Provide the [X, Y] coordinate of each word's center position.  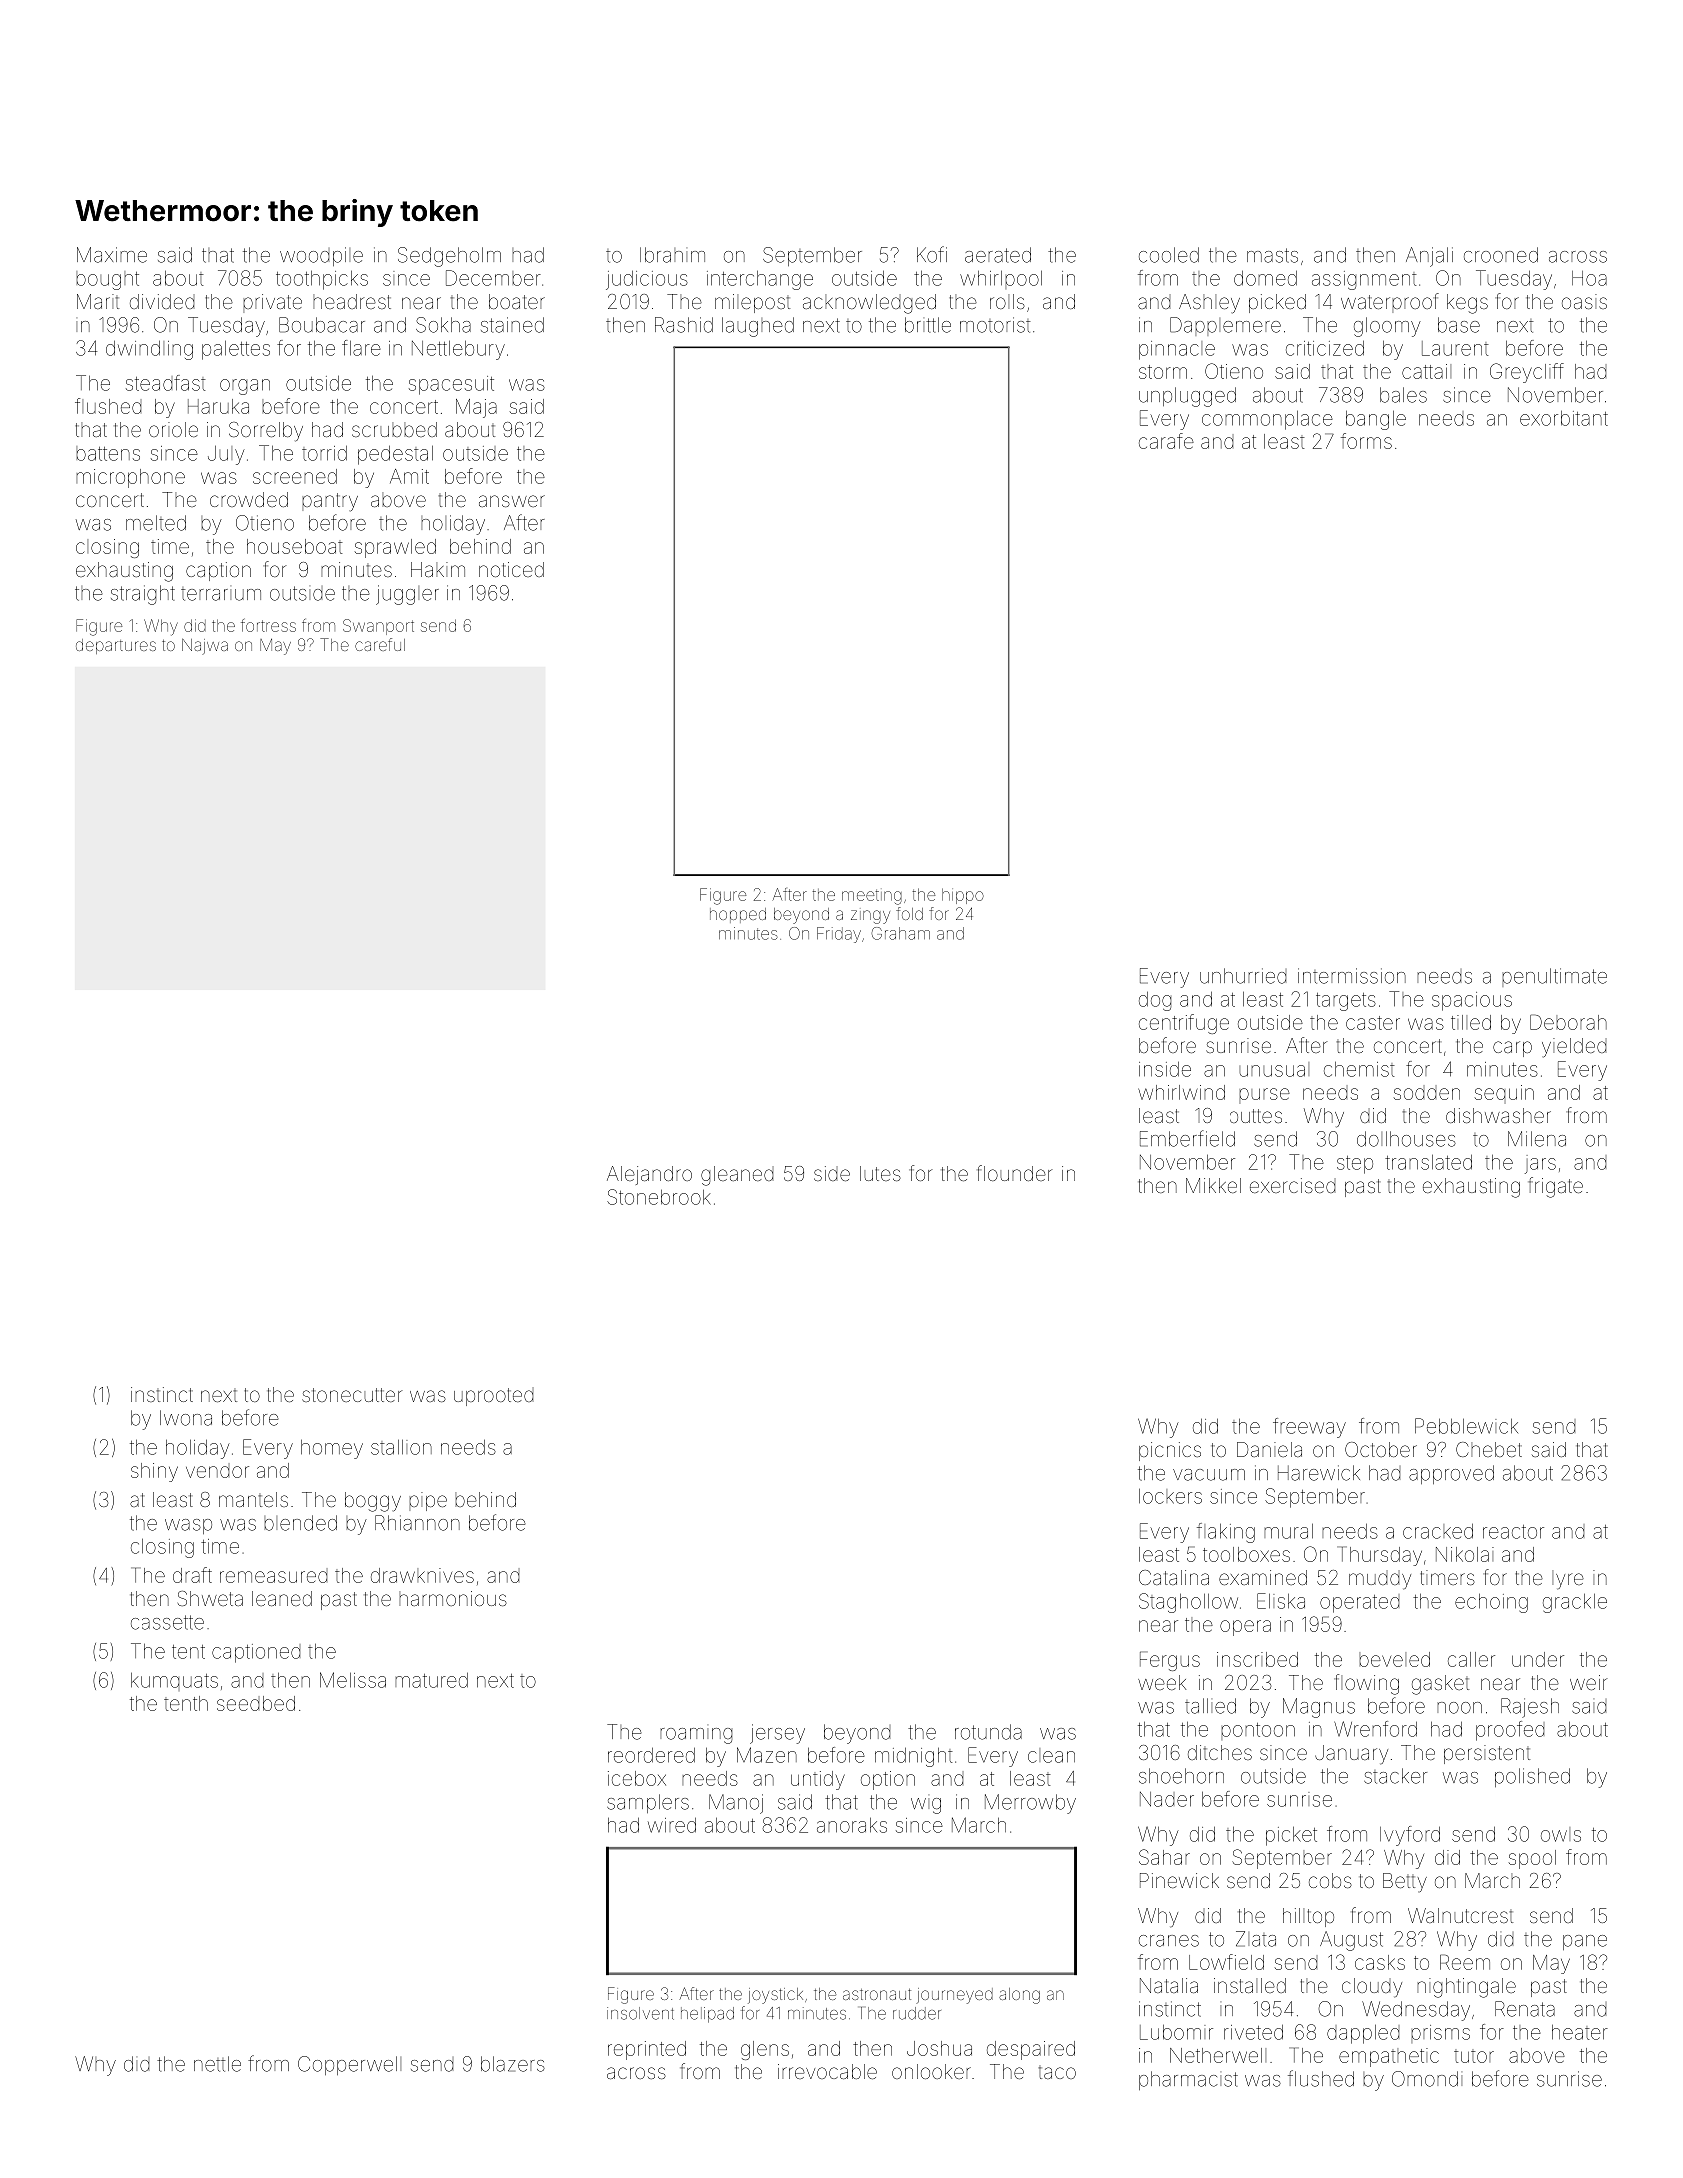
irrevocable [827, 2071]
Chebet [1489, 1449]
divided [162, 301]
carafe [1166, 441]
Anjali [1429, 257]
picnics [1170, 1451]
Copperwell [349, 2065]
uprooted [493, 1397]
